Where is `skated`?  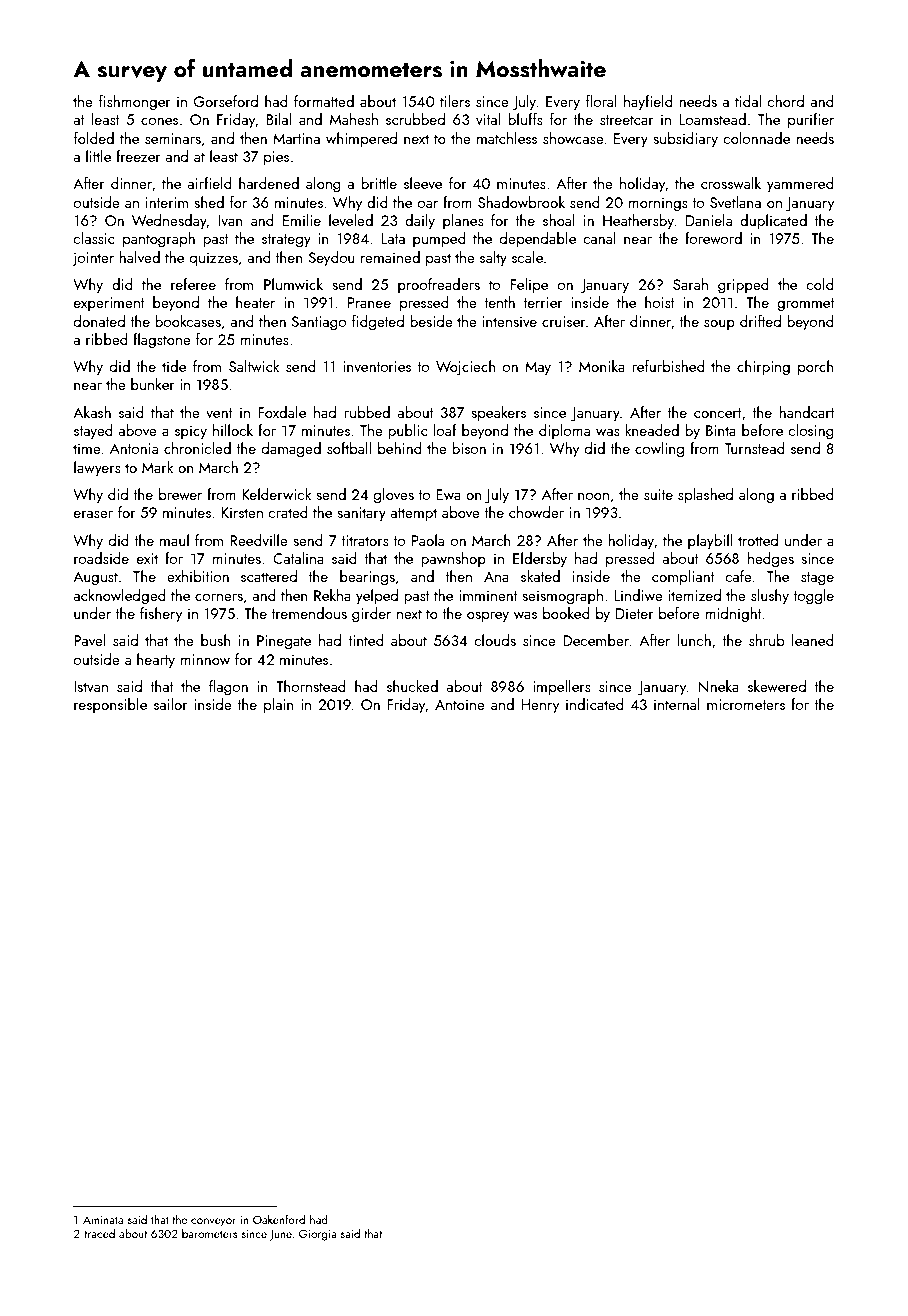 skated is located at coordinates (540, 576).
